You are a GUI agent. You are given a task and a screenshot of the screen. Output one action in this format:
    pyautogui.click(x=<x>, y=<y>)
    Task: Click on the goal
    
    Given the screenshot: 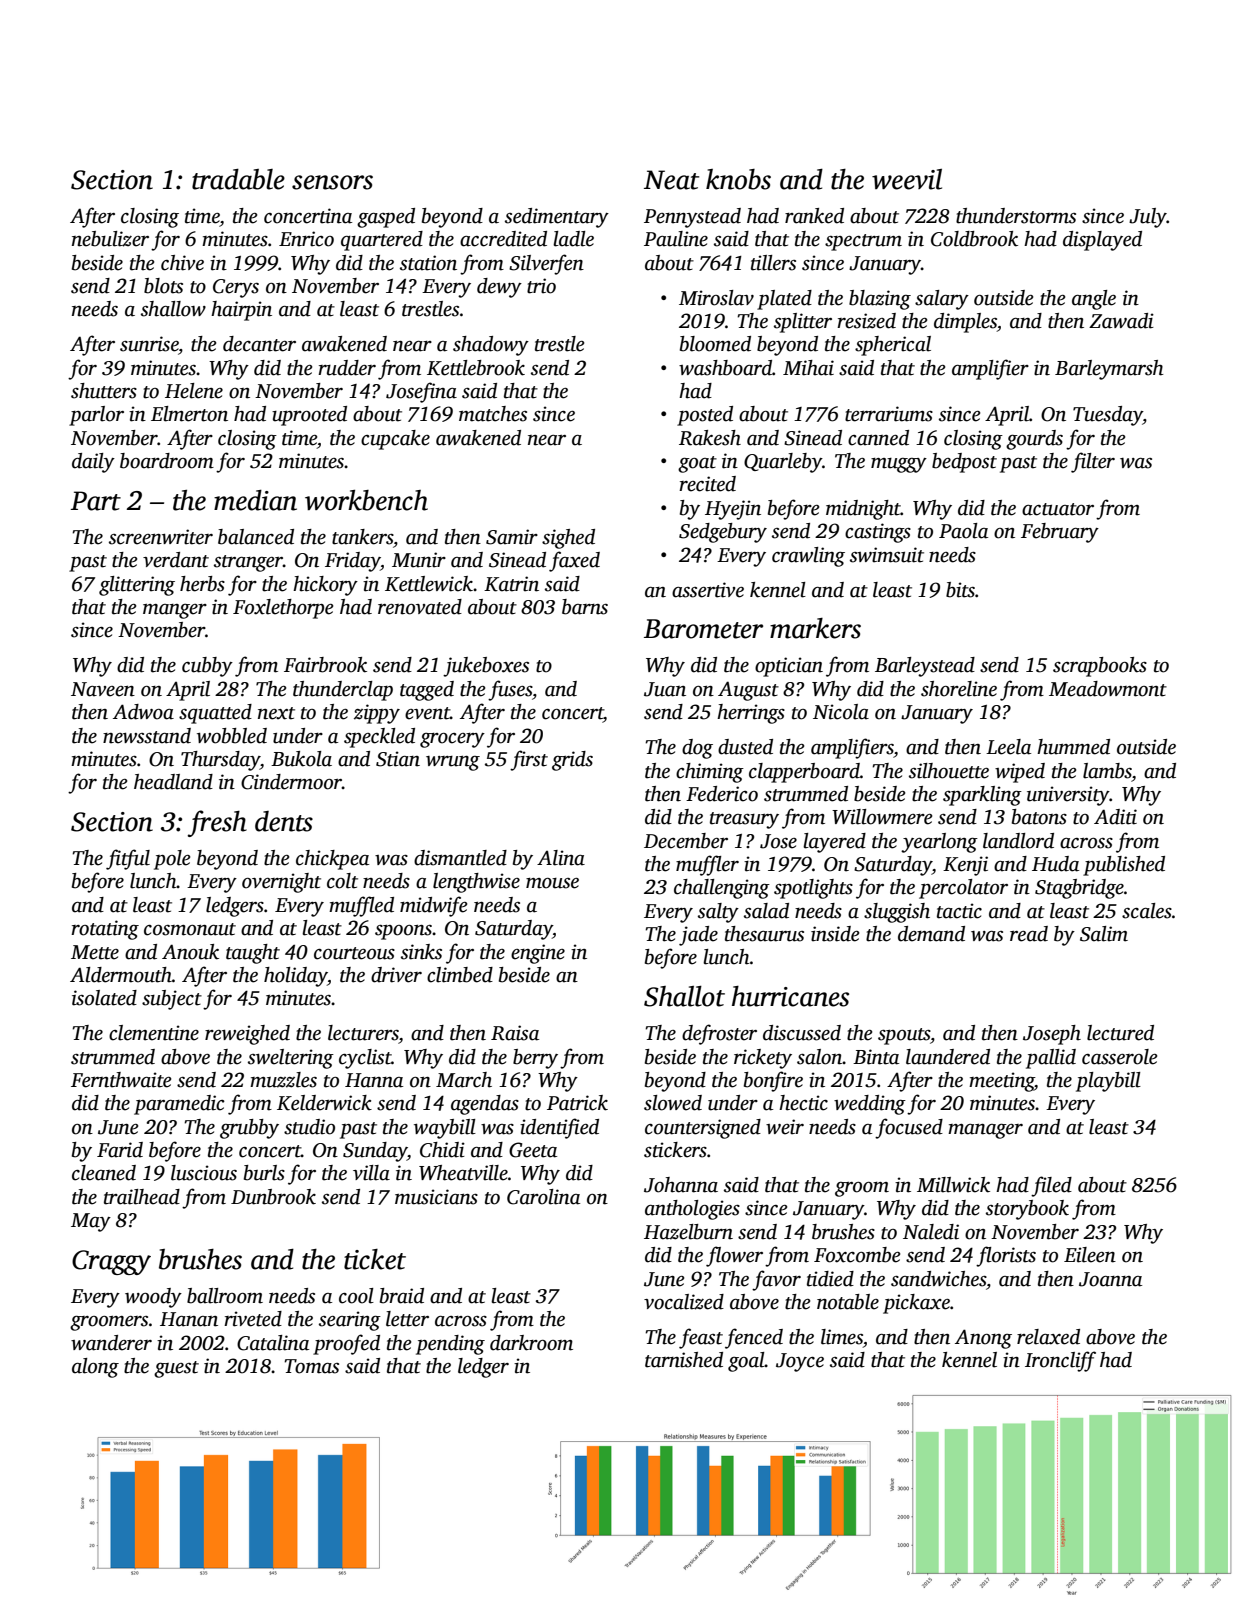 What is the action you would take?
    pyautogui.click(x=746, y=1362)
